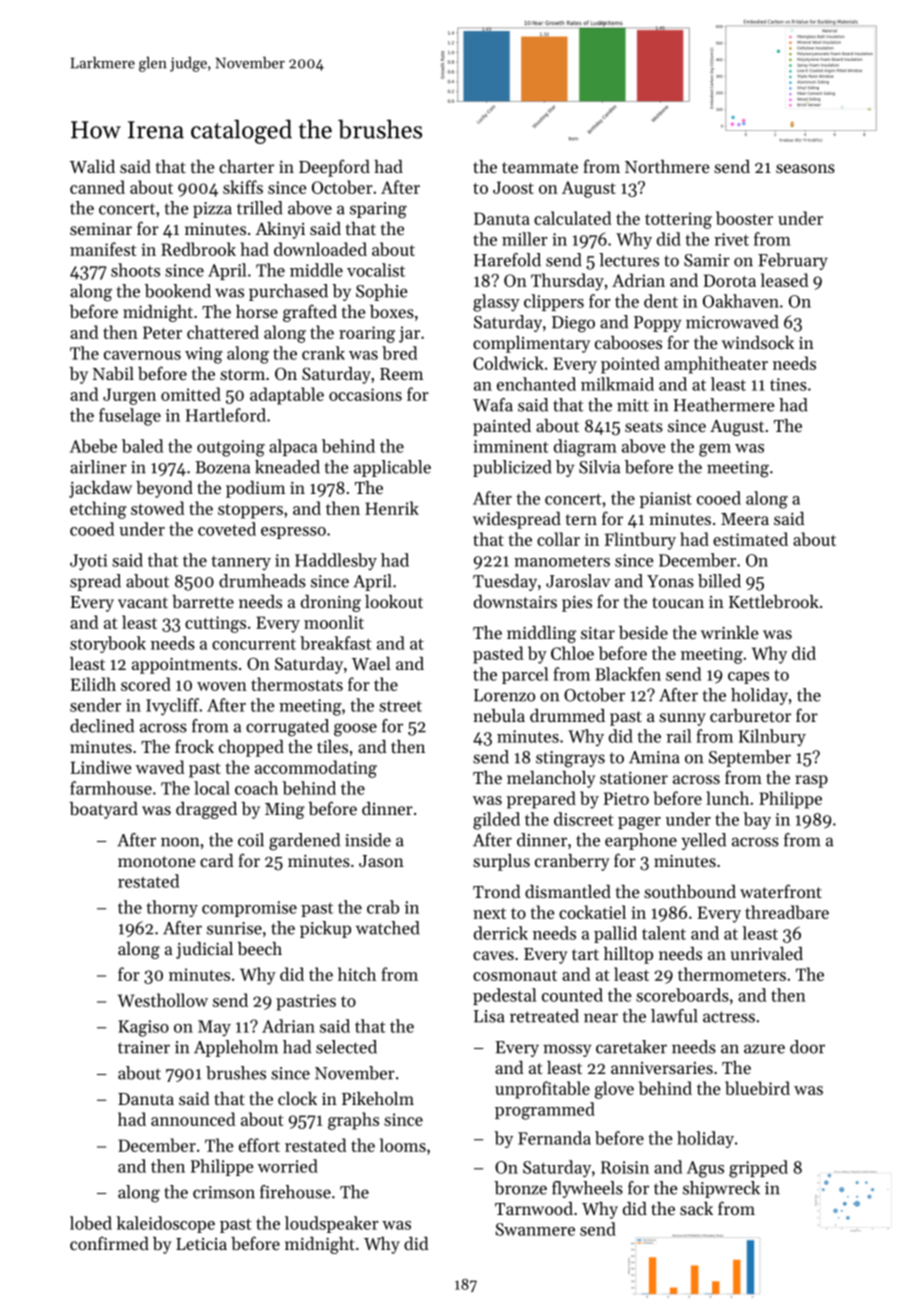 The height and width of the screenshot is (1316, 908). I want to click on Northmere, so click(667, 166).
